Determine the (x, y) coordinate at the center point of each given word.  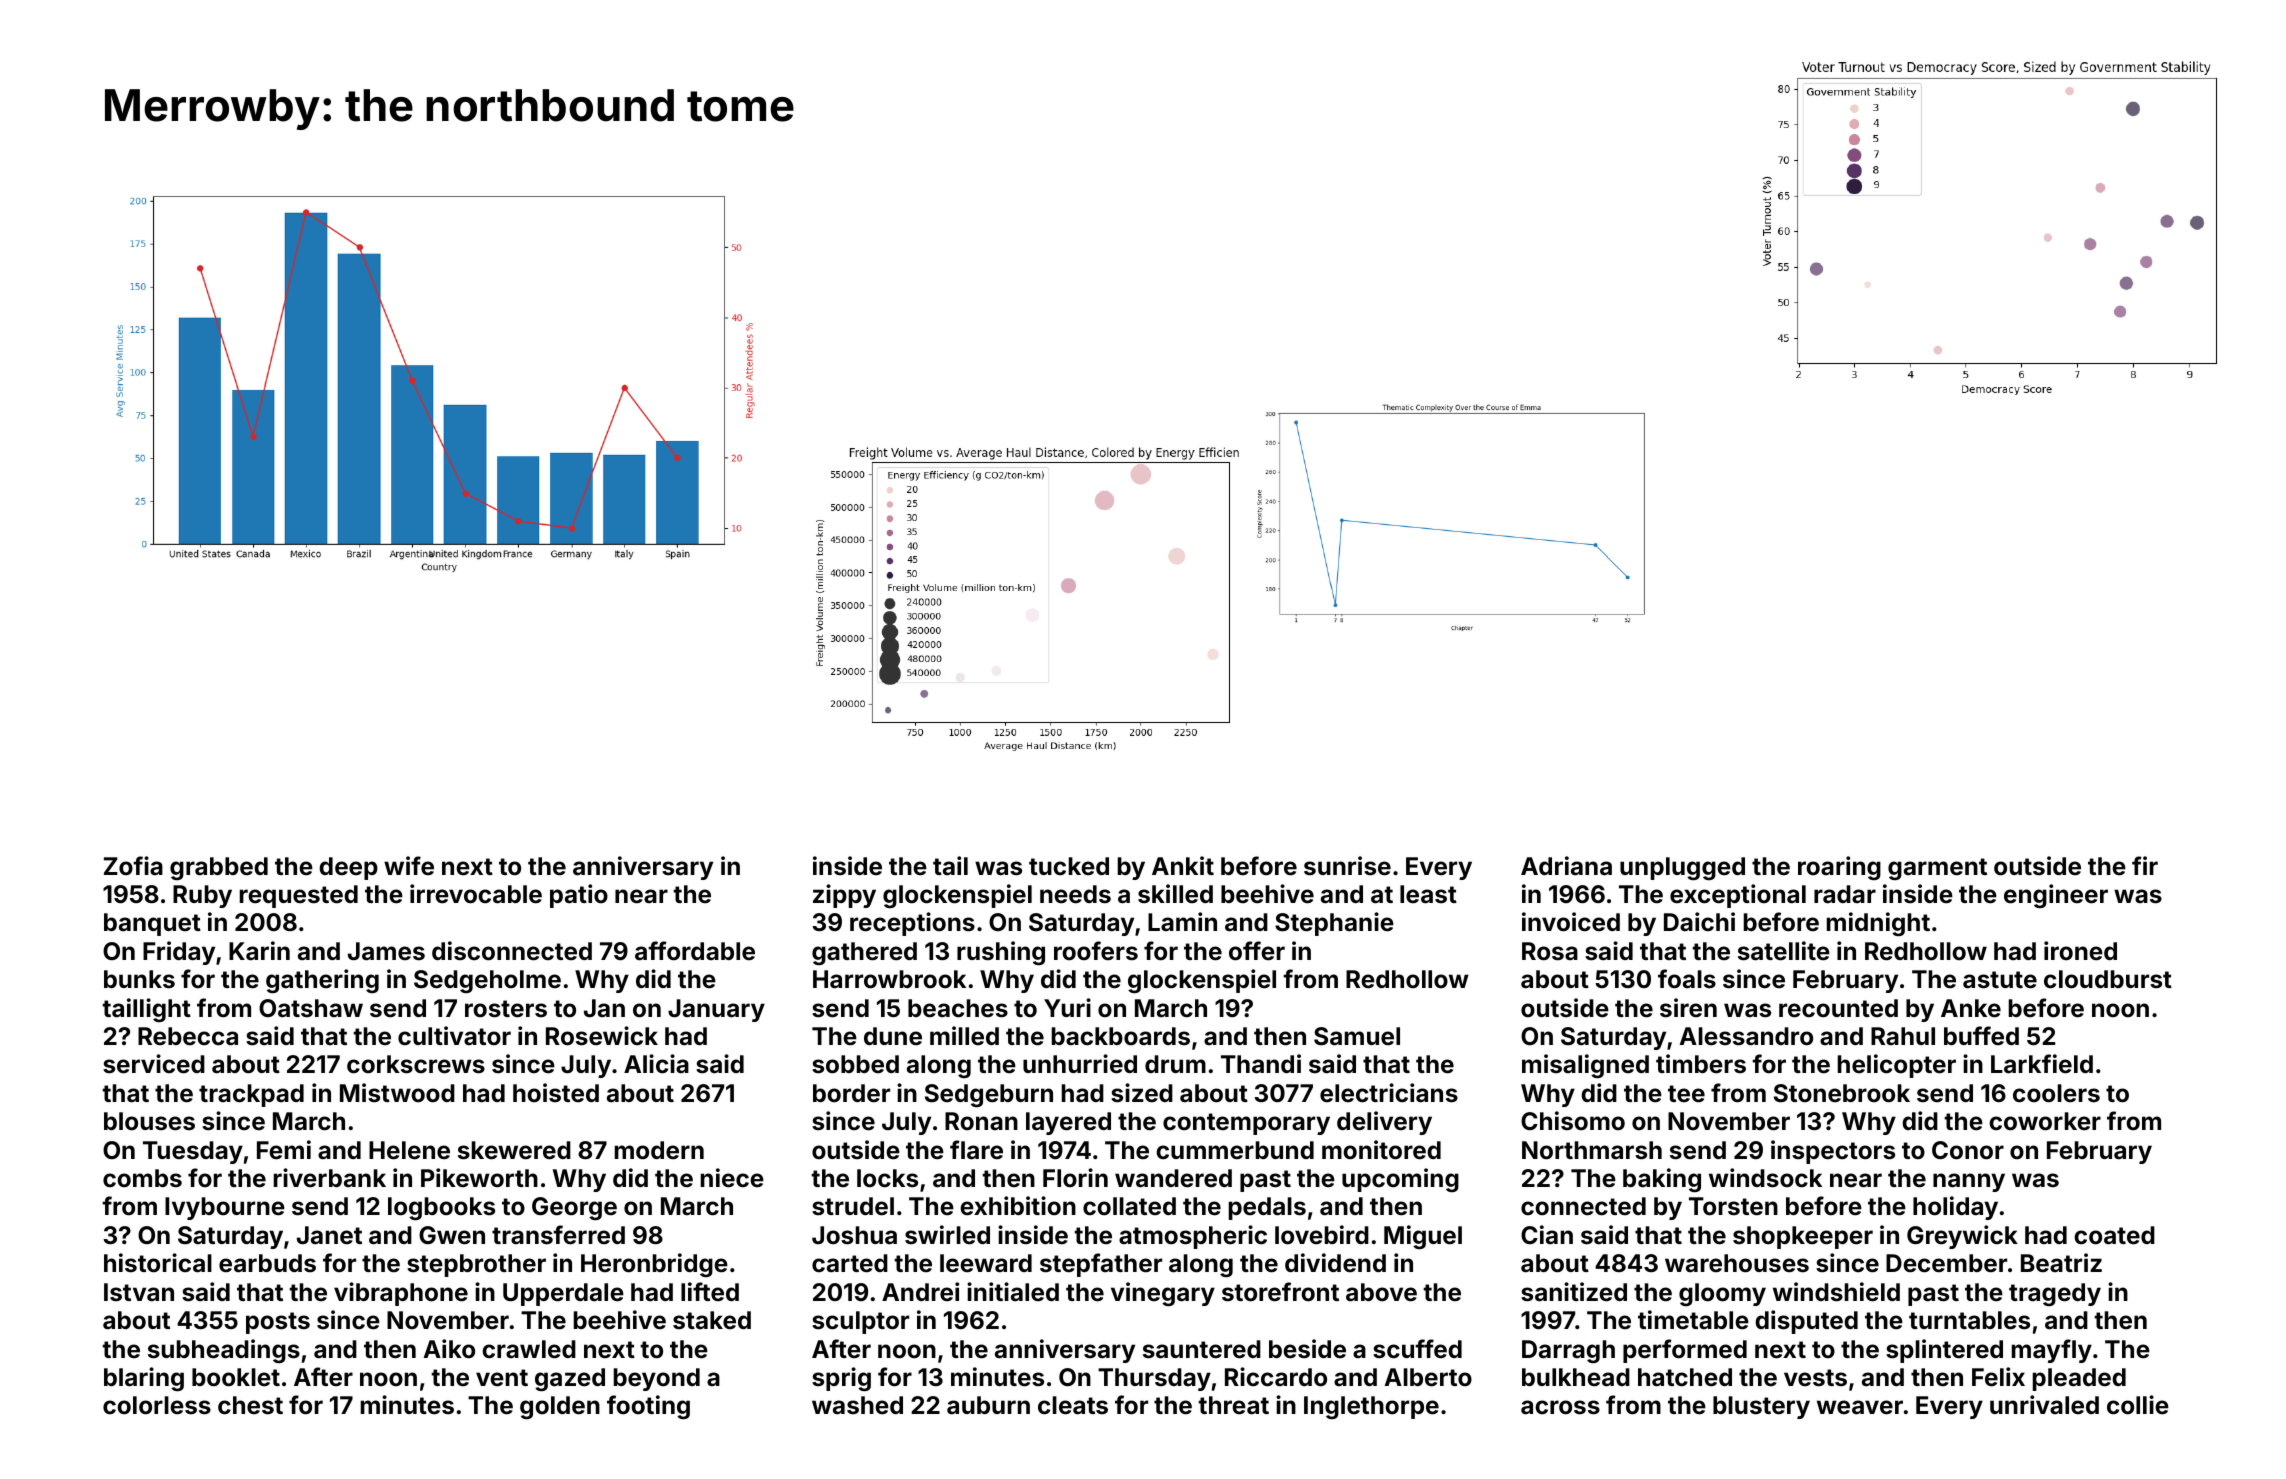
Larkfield (2042, 1064)
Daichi (1699, 921)
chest (250, 1405)
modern (659, 1150)
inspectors (1833, 1152)
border (851, 1093)
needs (1075, 894)
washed (857, 1405)
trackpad (251, 1095)
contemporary (1246, 1124)
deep (348, 868)
